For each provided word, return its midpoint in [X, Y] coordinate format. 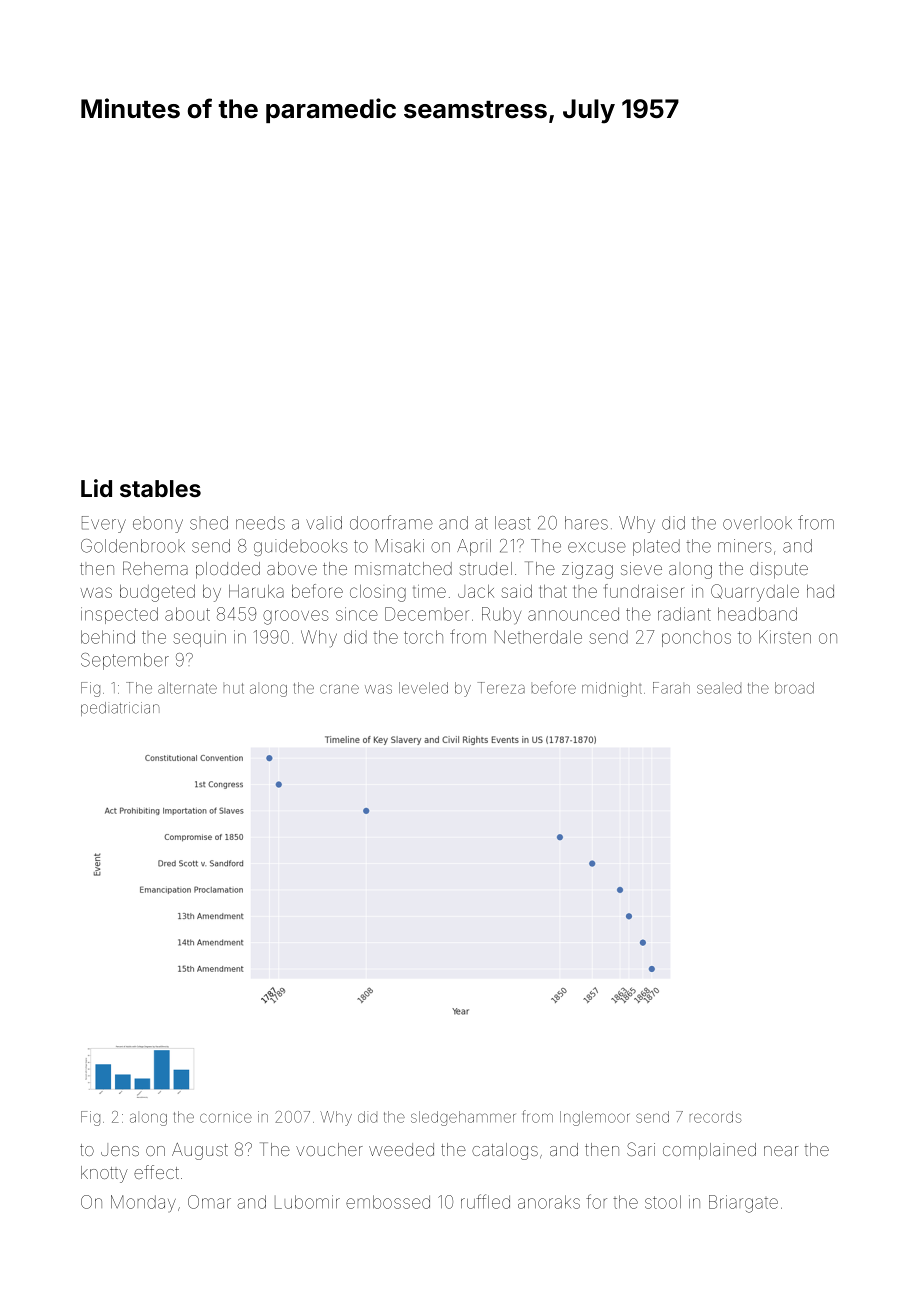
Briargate [743, 1204]
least [512, 523]
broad [794, 688]
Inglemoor [594, 1118]
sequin [199, 640]
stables [160, 488]
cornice [226, 1117]
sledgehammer [463, 1118]
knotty [104, 1174]
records [716, 1117]
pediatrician [120, 709]
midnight [612, 689]
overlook [757, 524]
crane [339, 689]
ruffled [485, 1201]
